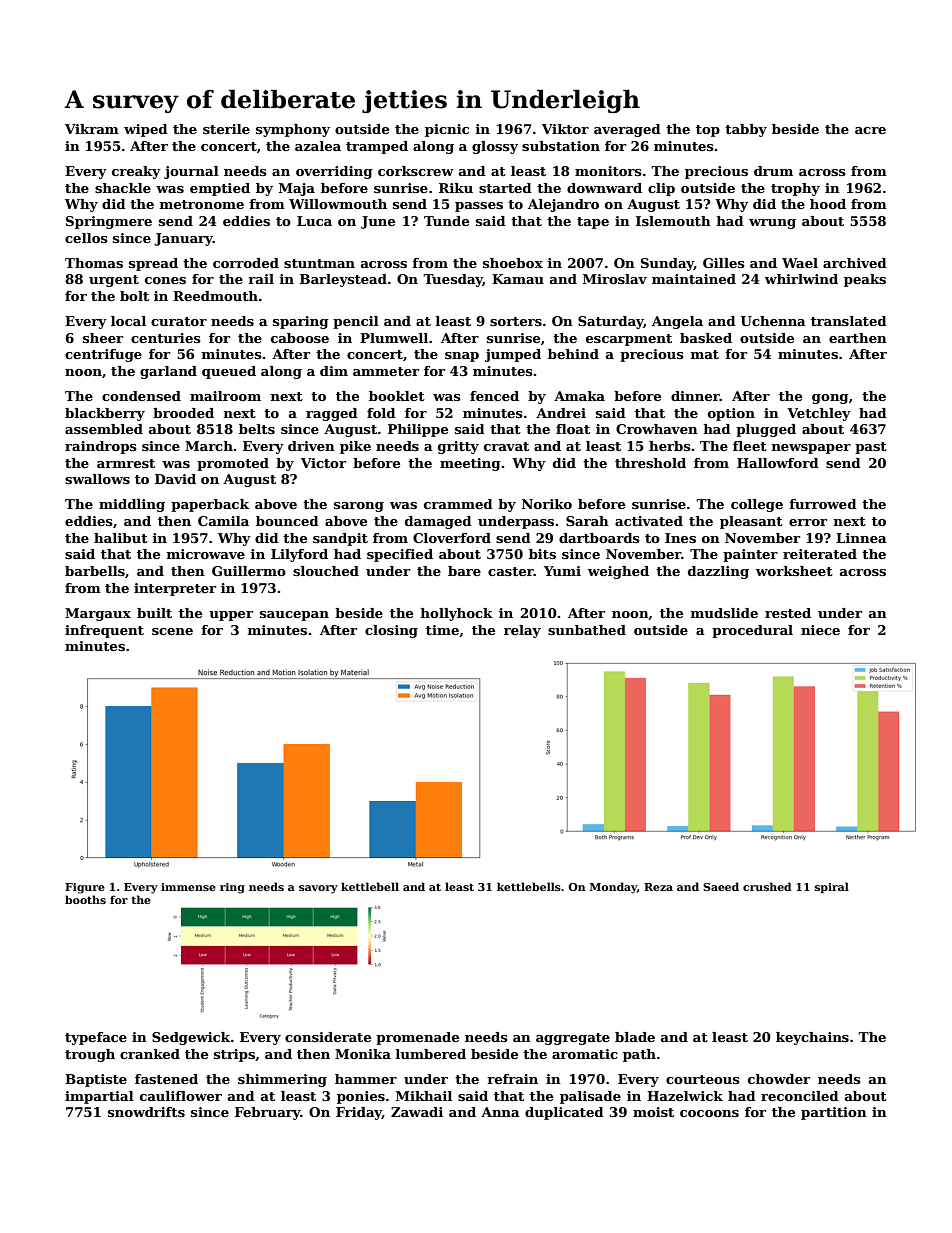  Describe the element at coordinates (181, 1096) in the screenshot. I see `cauliflower` at that location.
